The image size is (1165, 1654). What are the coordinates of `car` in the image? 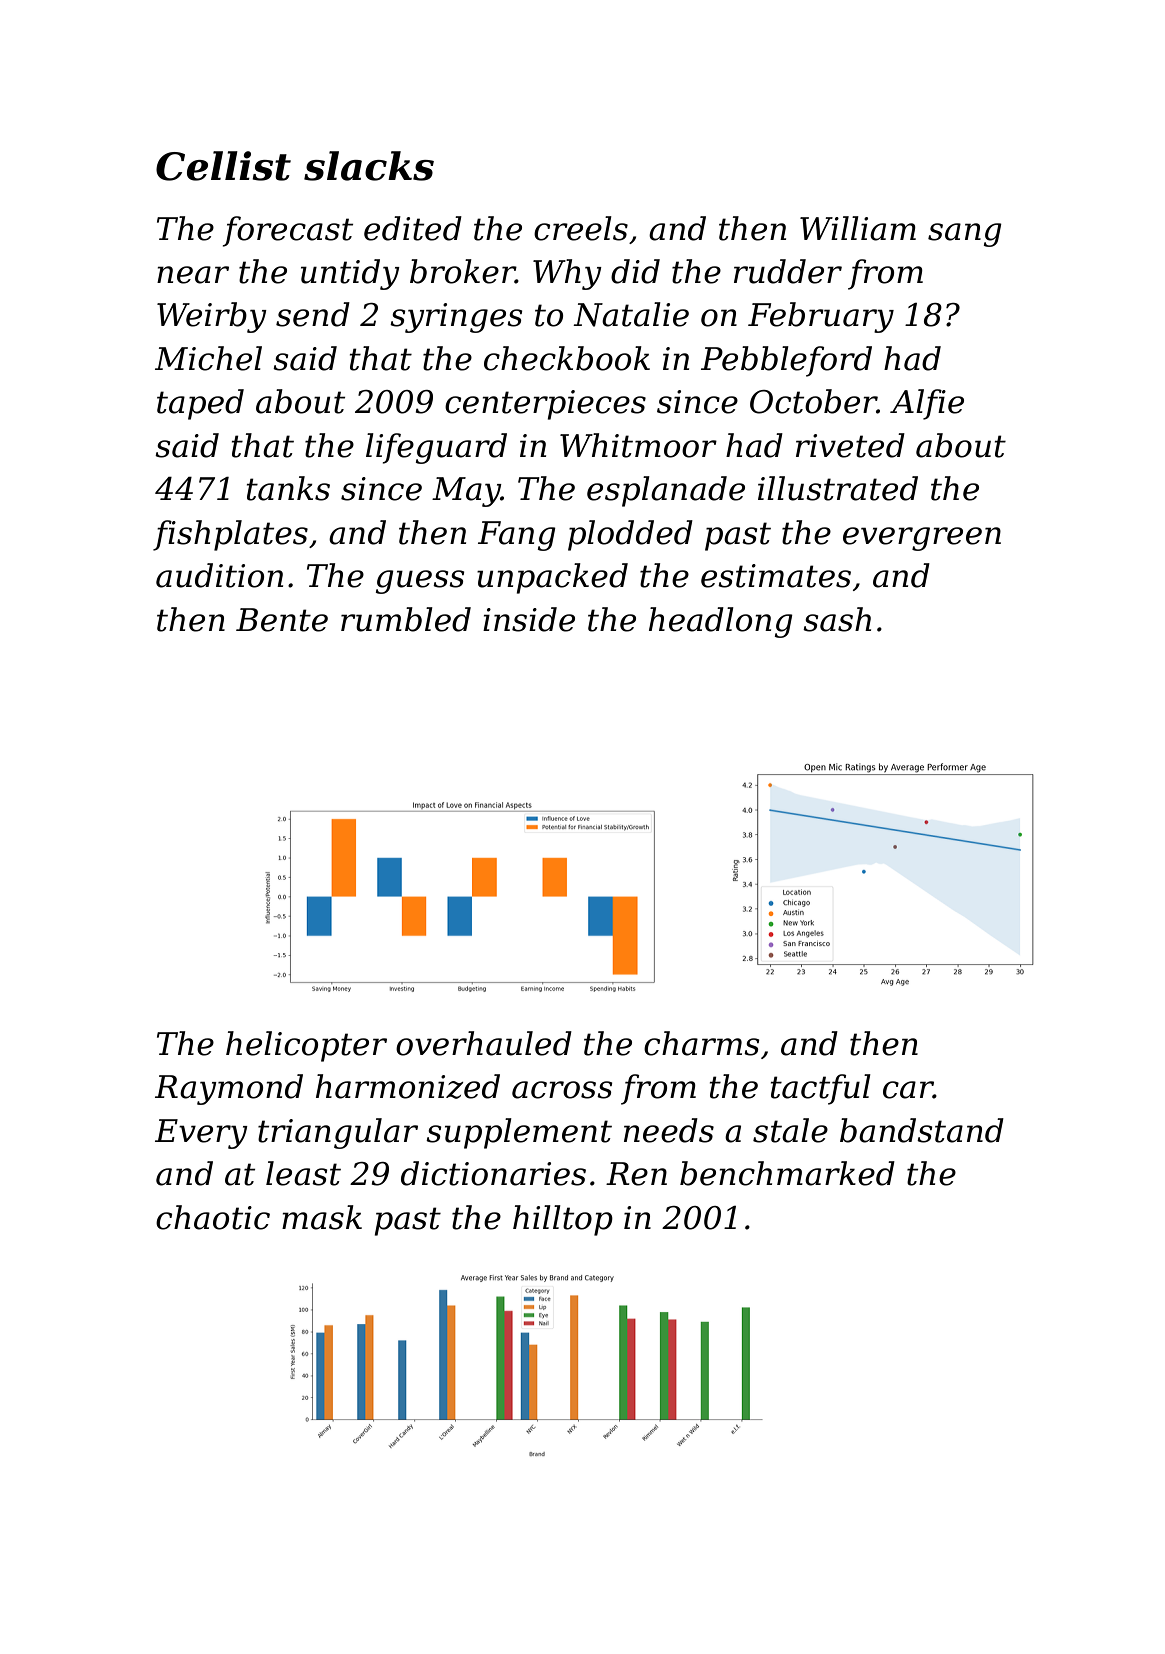 It's located at (908, 1090).
